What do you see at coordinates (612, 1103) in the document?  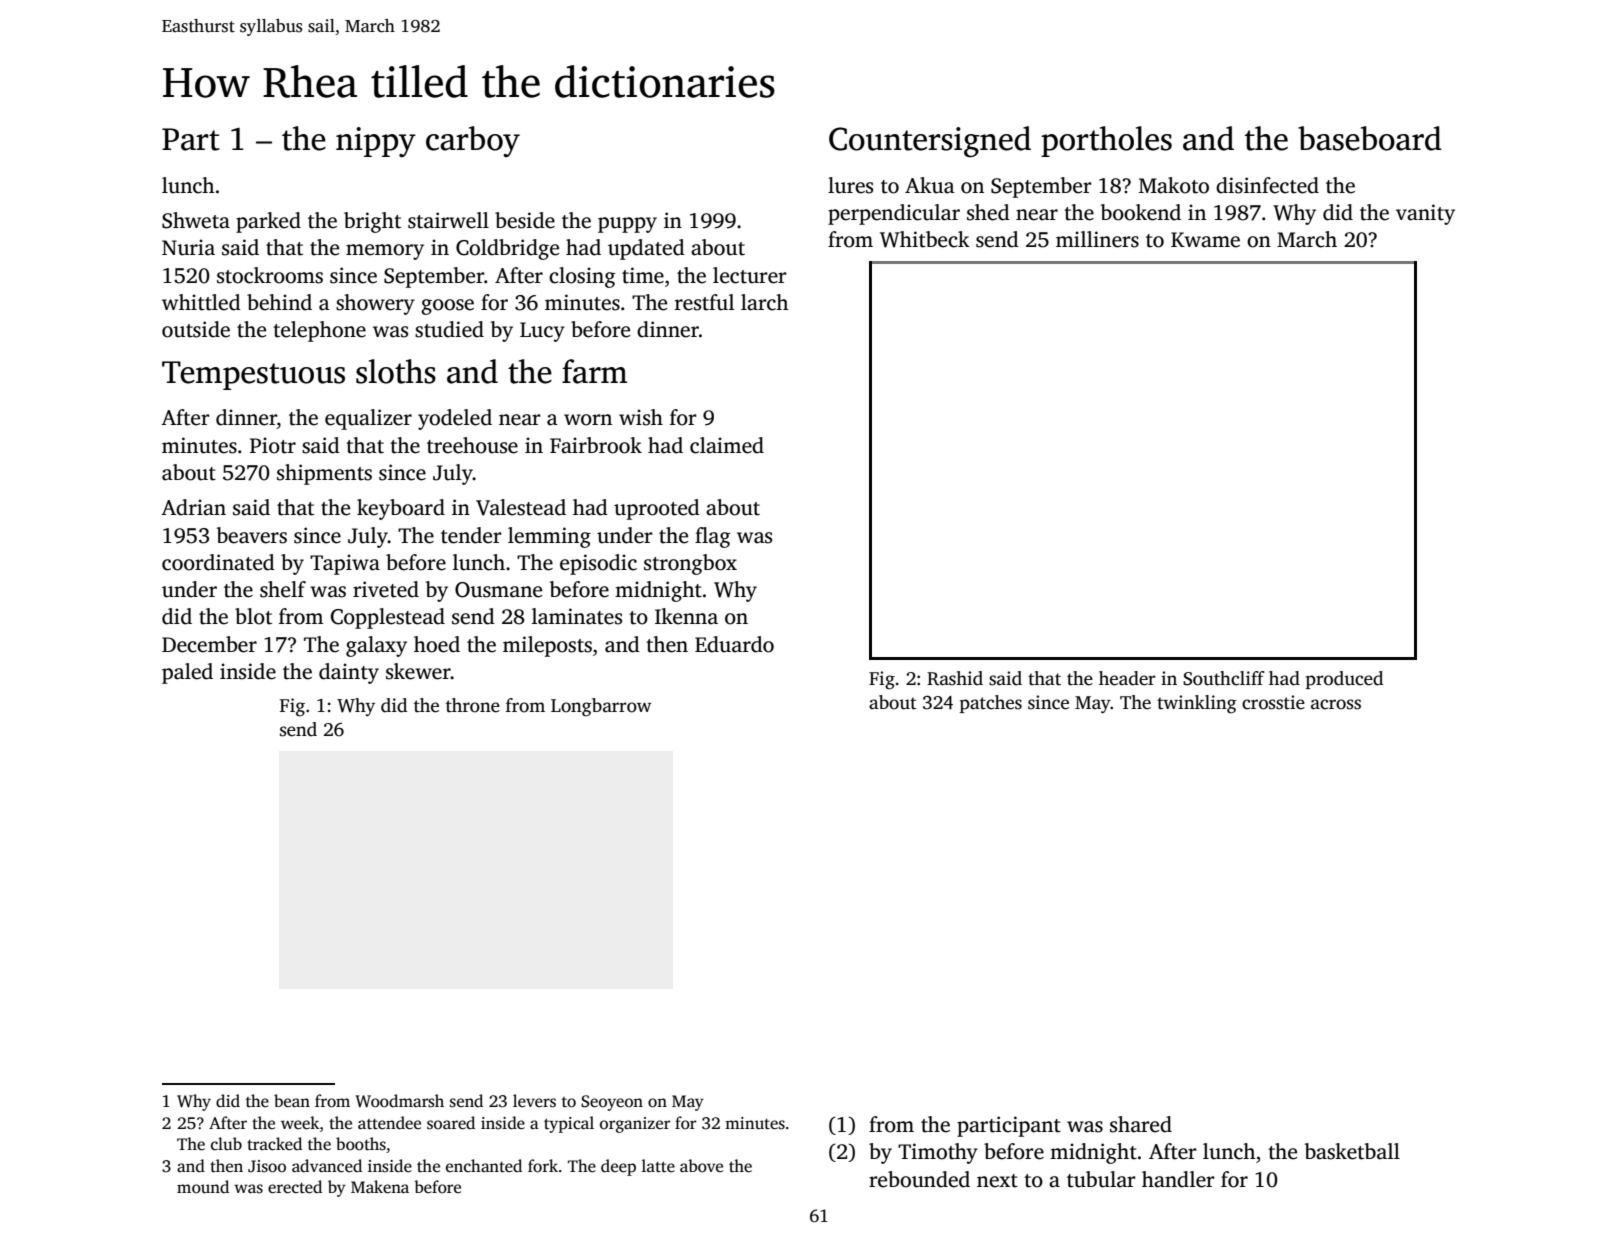 I see `Seoyeon` at bounding box center [612, 1103].
